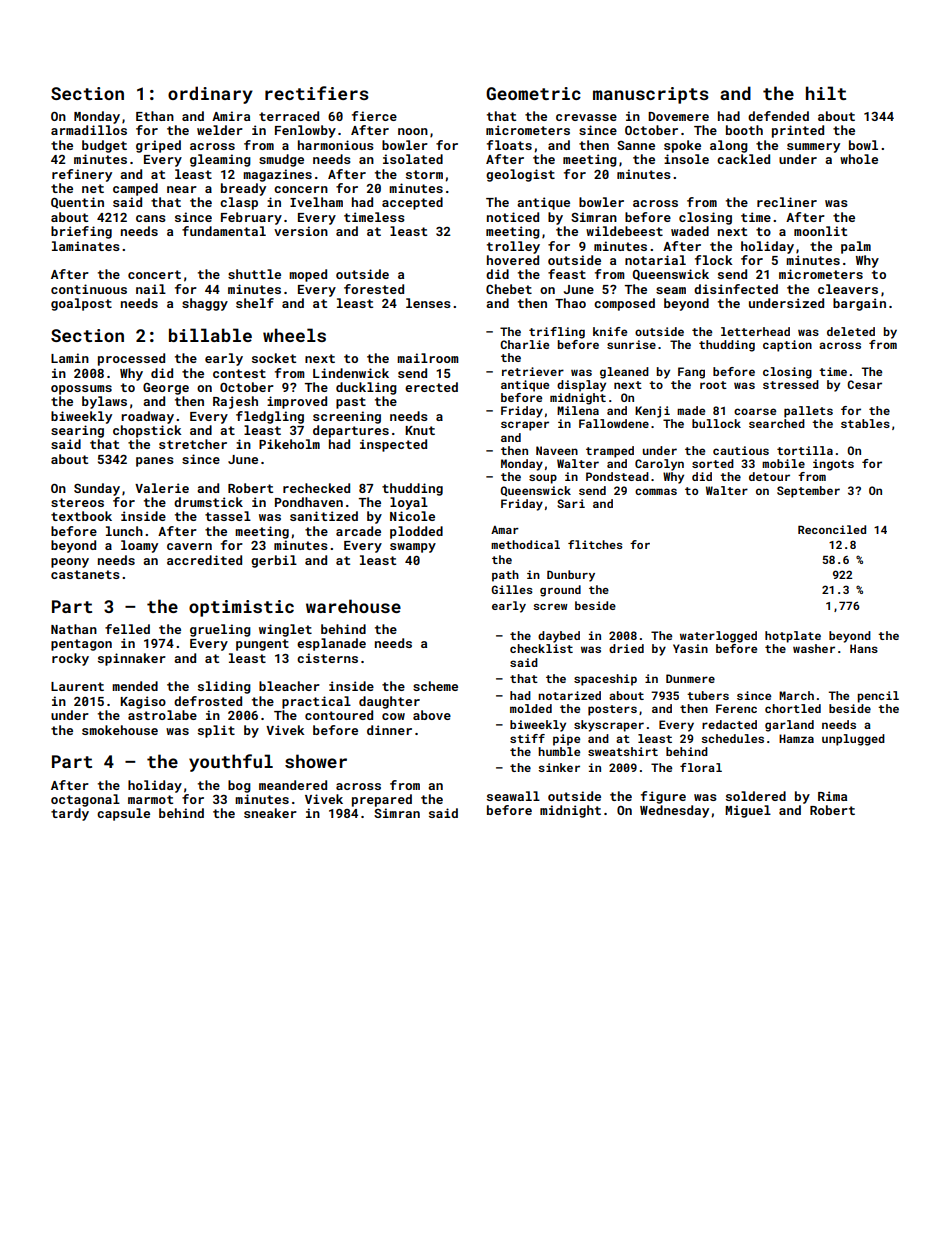  I want to click on Hamza, so click(796, 738).
